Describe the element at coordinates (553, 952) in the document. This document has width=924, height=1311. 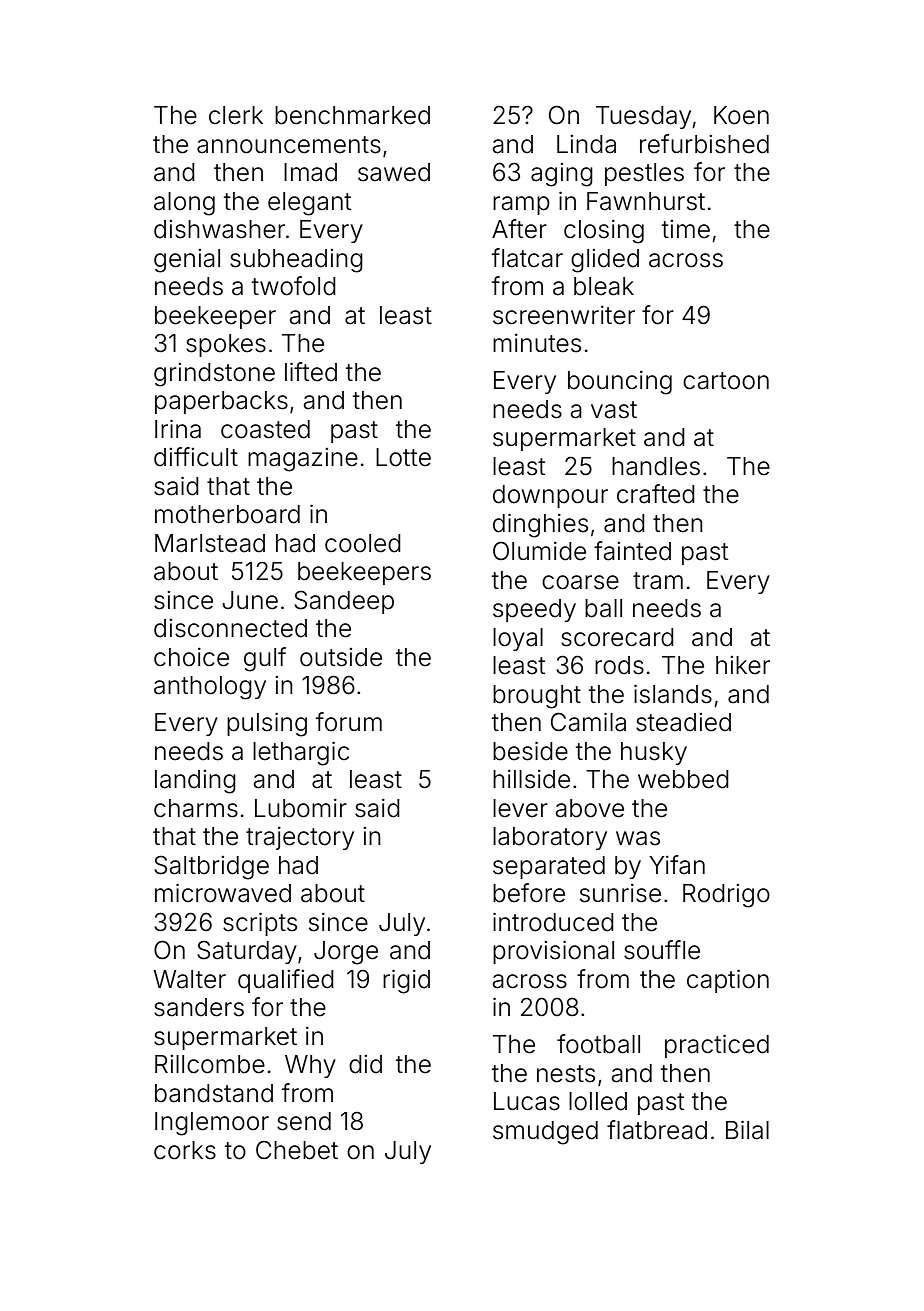
I see `provisional` at that location.
